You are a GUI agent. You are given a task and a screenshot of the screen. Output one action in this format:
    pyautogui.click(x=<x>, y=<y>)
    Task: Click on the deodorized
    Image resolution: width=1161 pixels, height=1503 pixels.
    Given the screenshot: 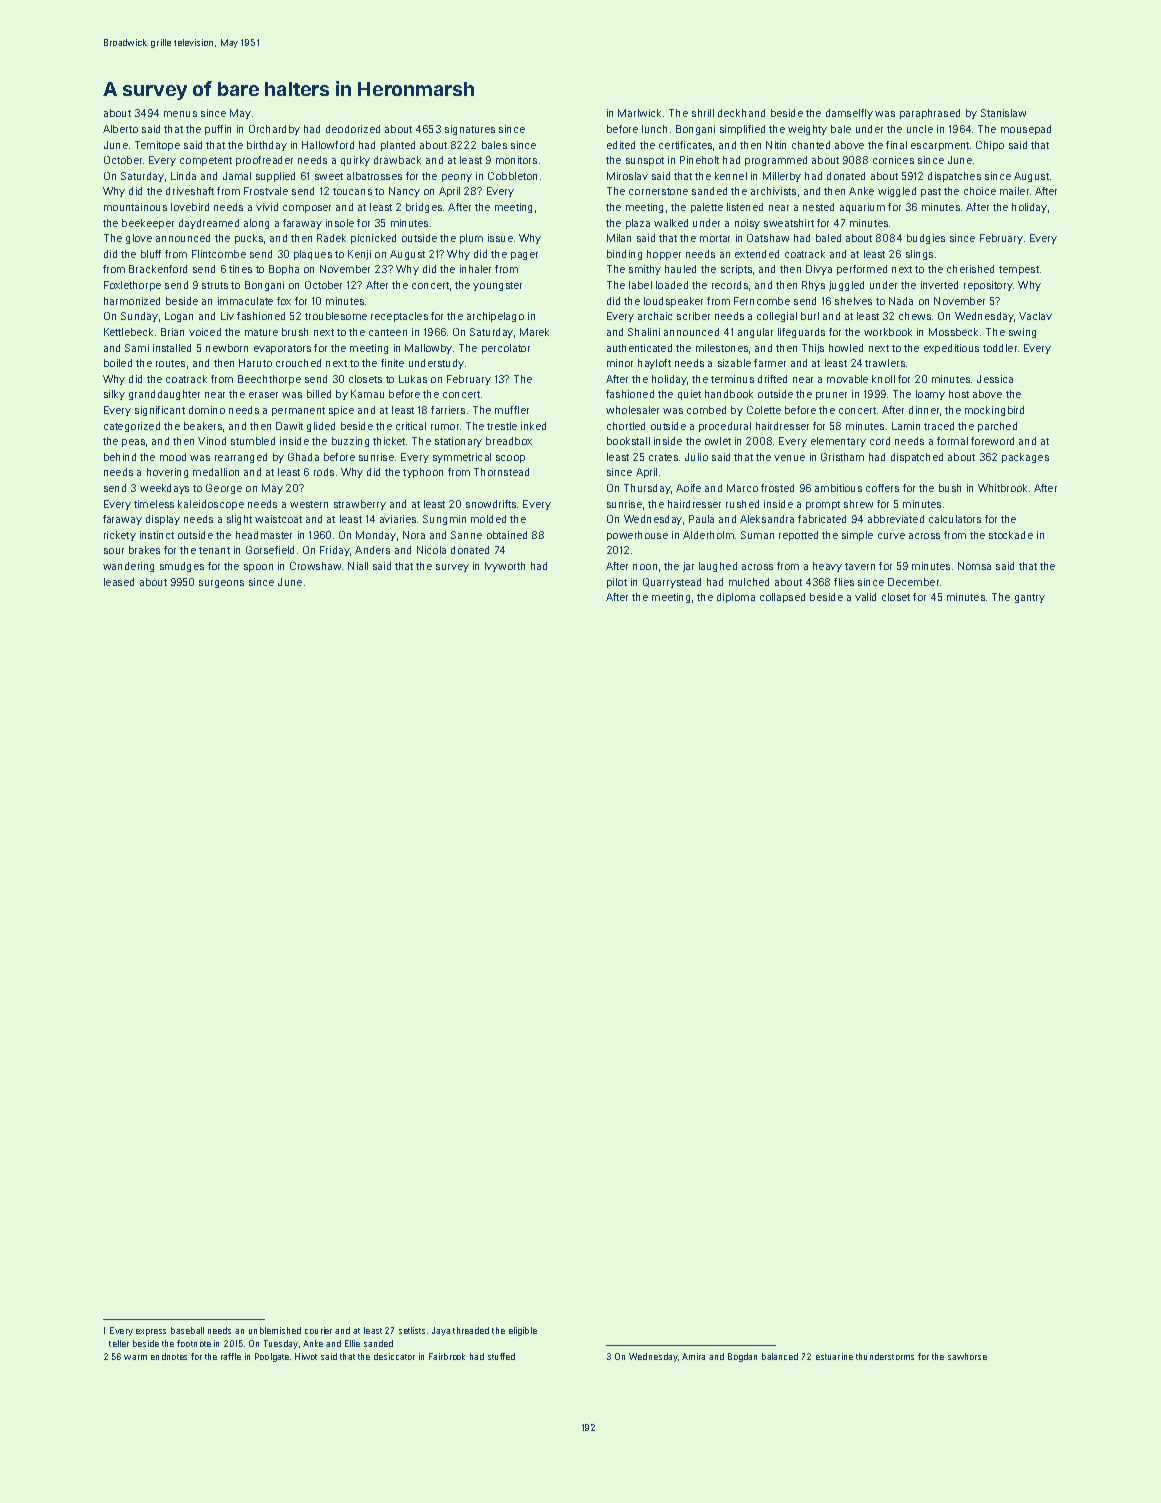 What is the action you would take?
    pyautogui.click(x=353, y=129)
